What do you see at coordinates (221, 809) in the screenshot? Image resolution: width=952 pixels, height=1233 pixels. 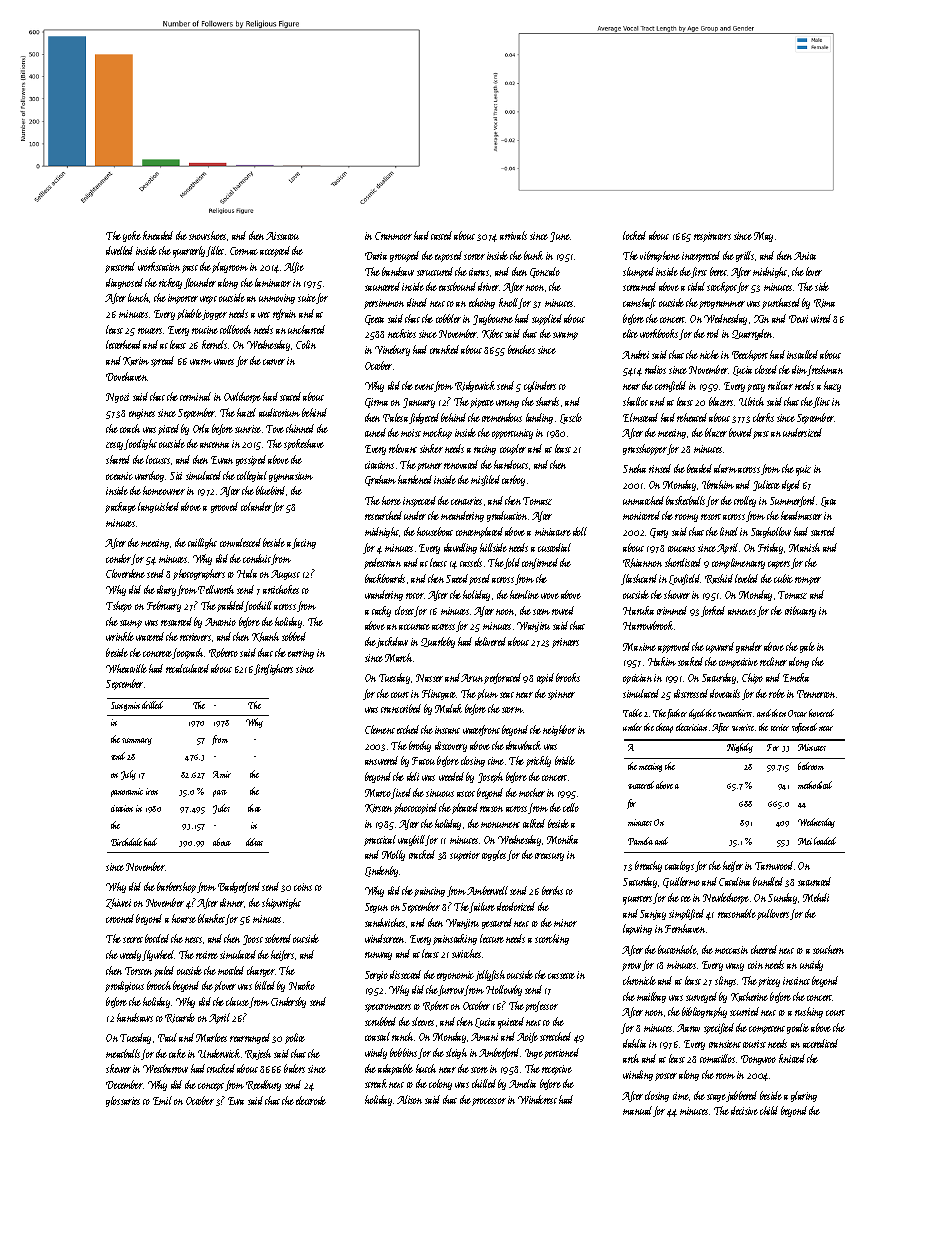 I see `Jules` at bounding box center [221, 809].
